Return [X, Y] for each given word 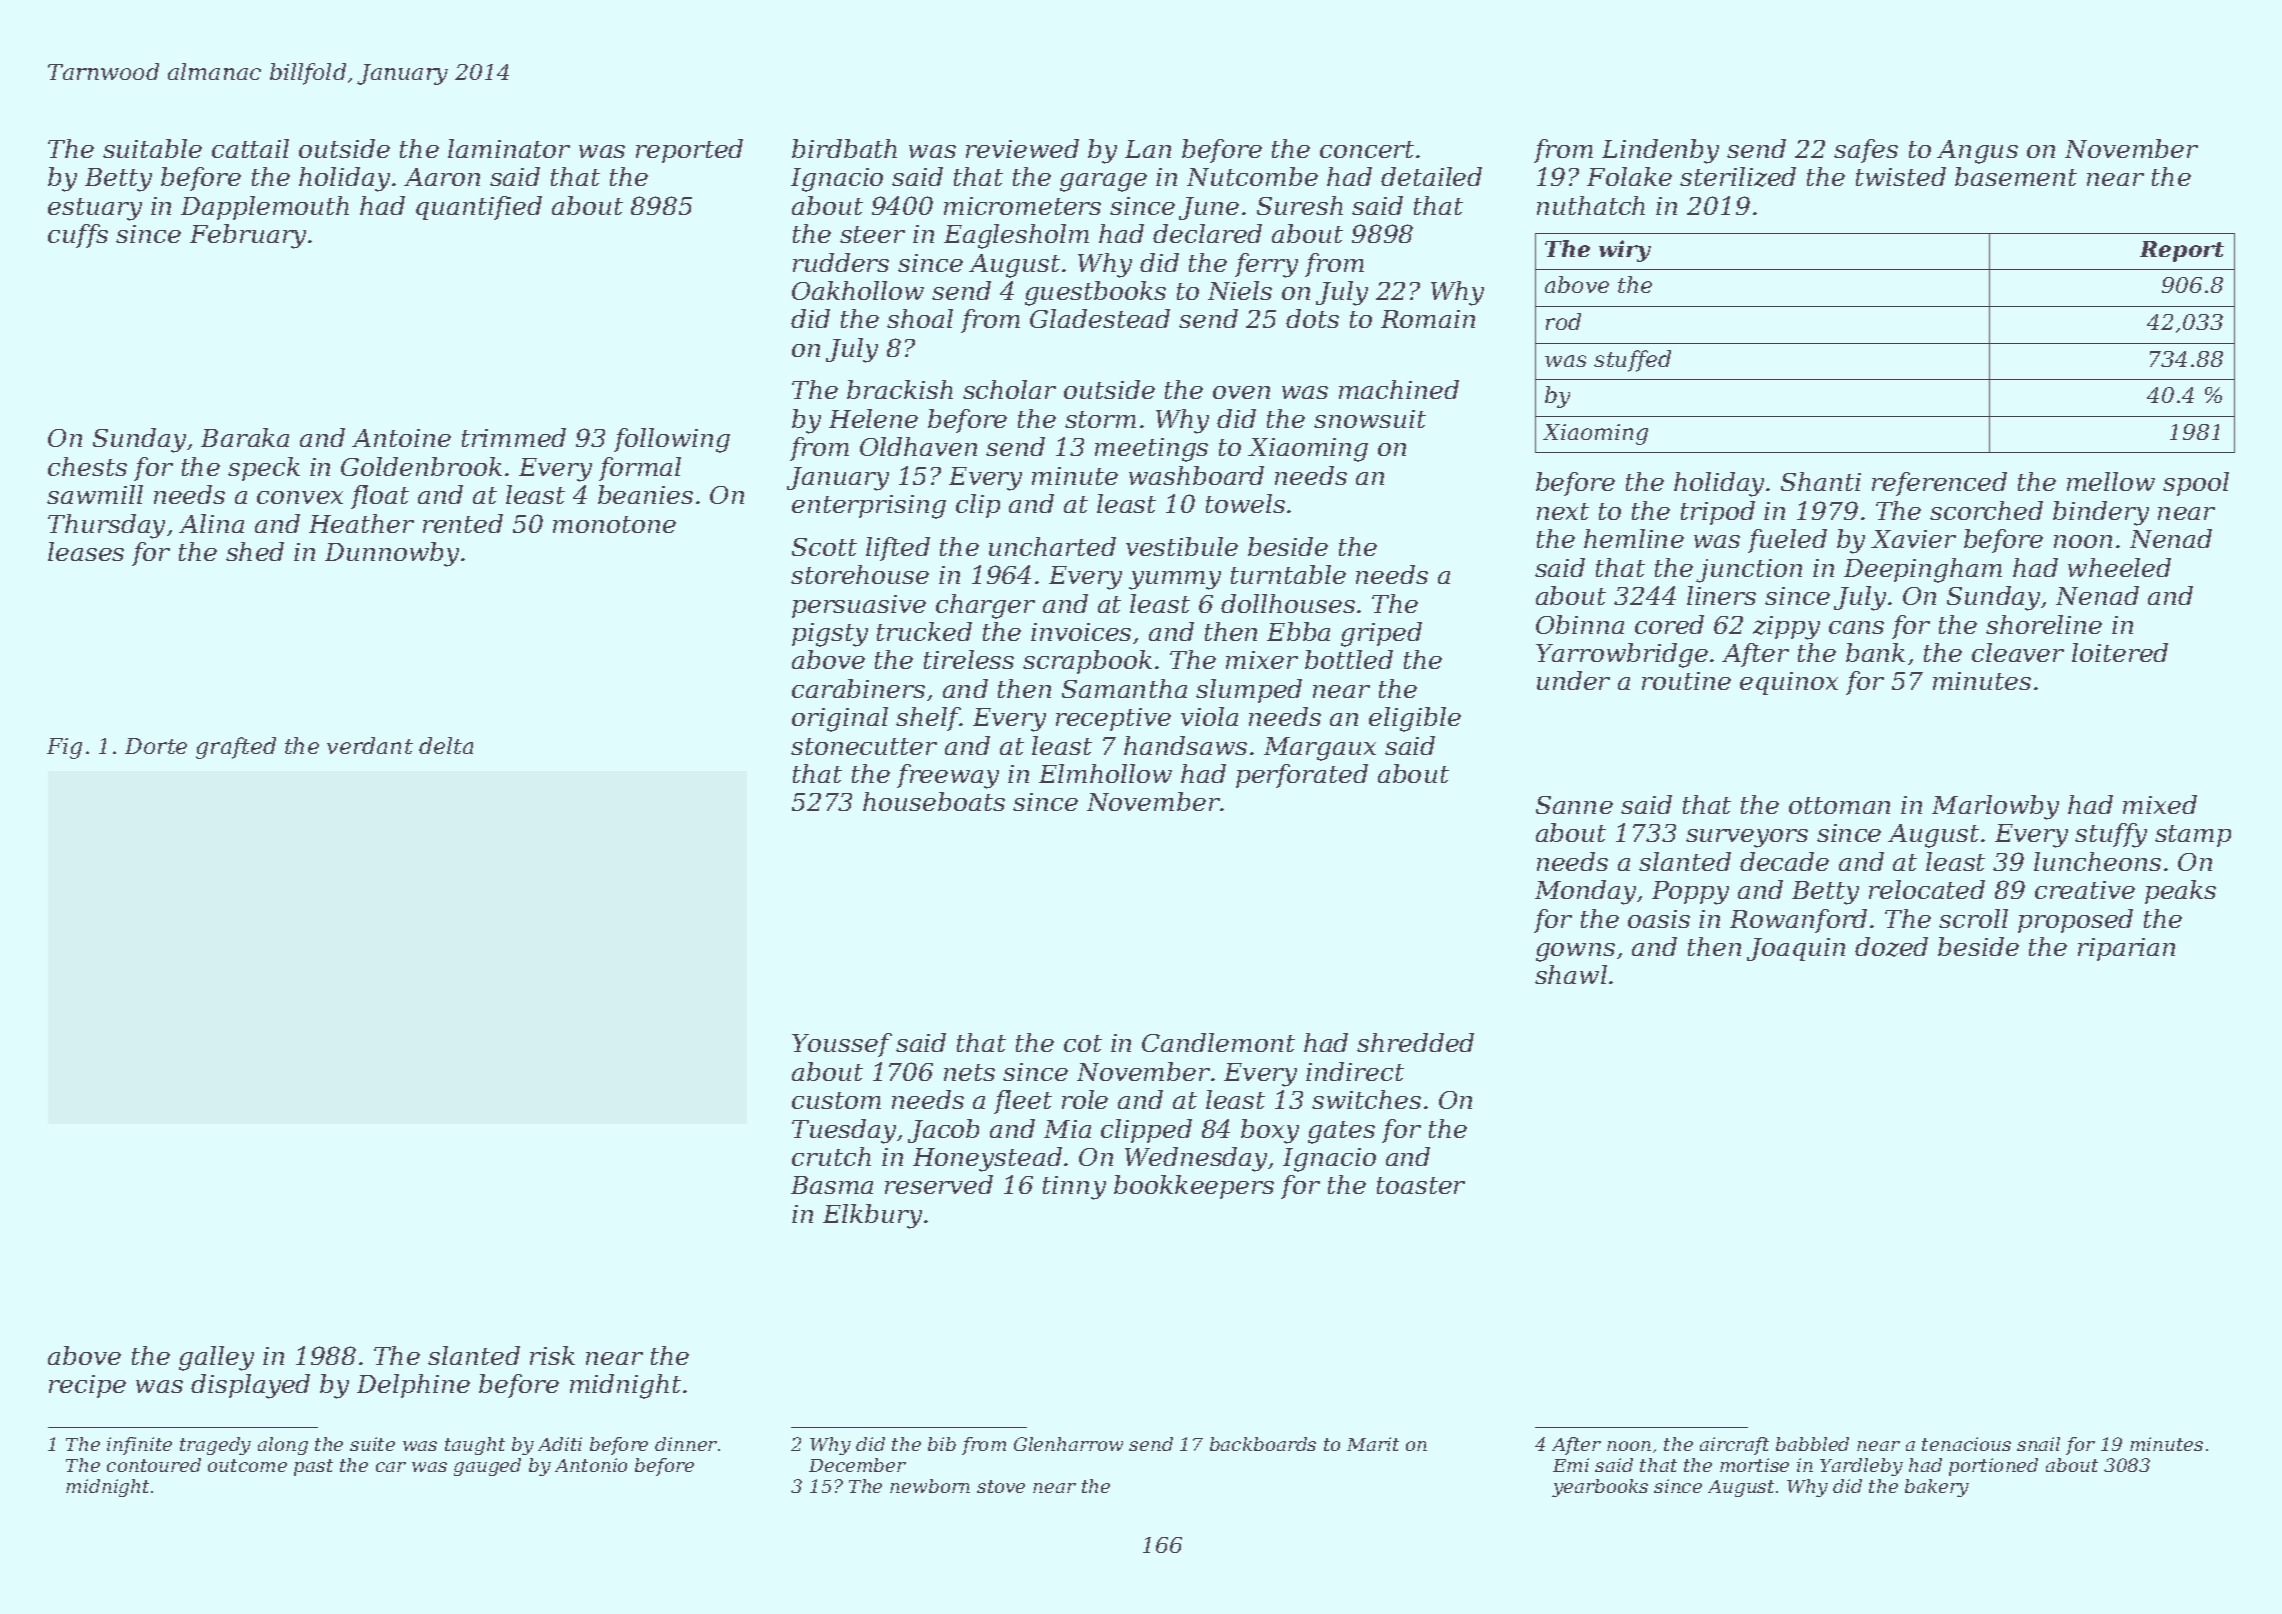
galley [216, 1358]
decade [1784, 861]
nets [969, 1072]
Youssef [842, 1045]
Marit [1373, 1444]
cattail [250, 148]
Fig [64, 748]
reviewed [1022, 148]
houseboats [934, 801]
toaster [1421, 1185]
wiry [1625, 251]
